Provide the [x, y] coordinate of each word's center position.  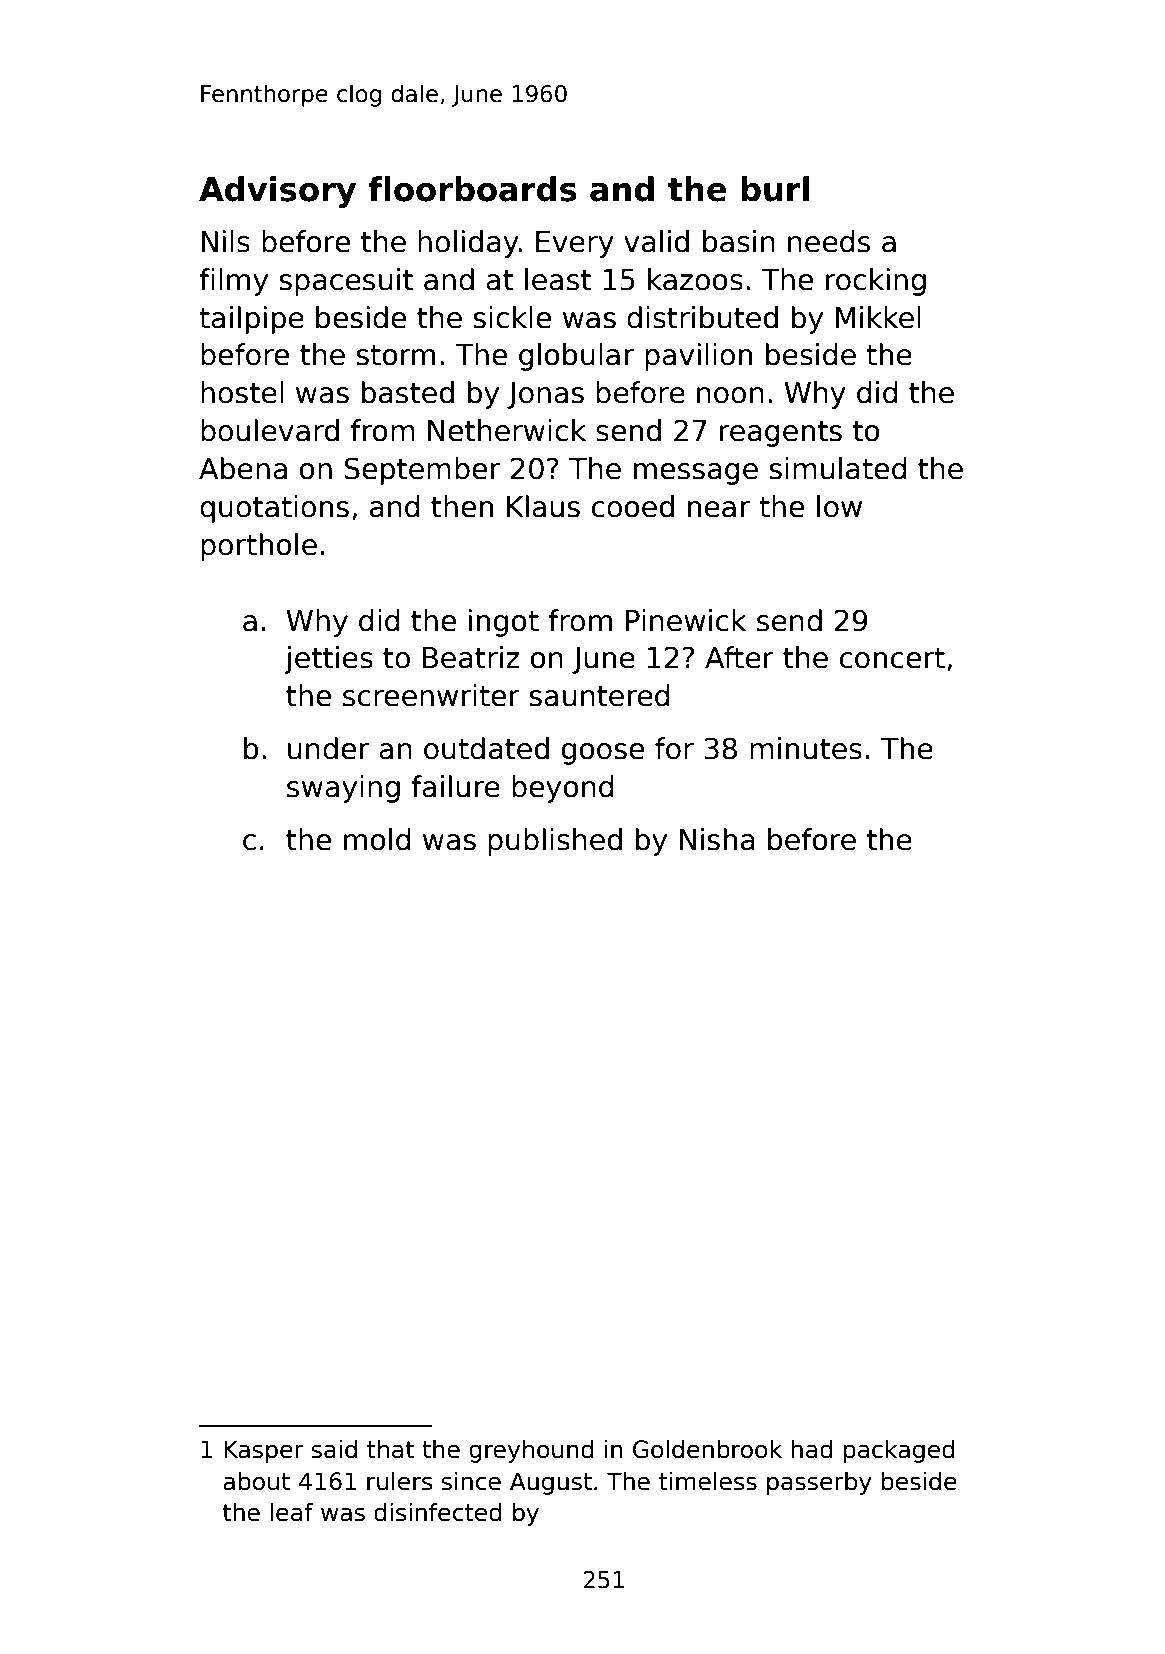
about [256, 1481]
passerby [819, 1483]
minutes [806, 748]
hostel [242, 392]
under [328, 748]
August [551, 1483]
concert [892, 658]
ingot [504, 623]
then [462, 506]
